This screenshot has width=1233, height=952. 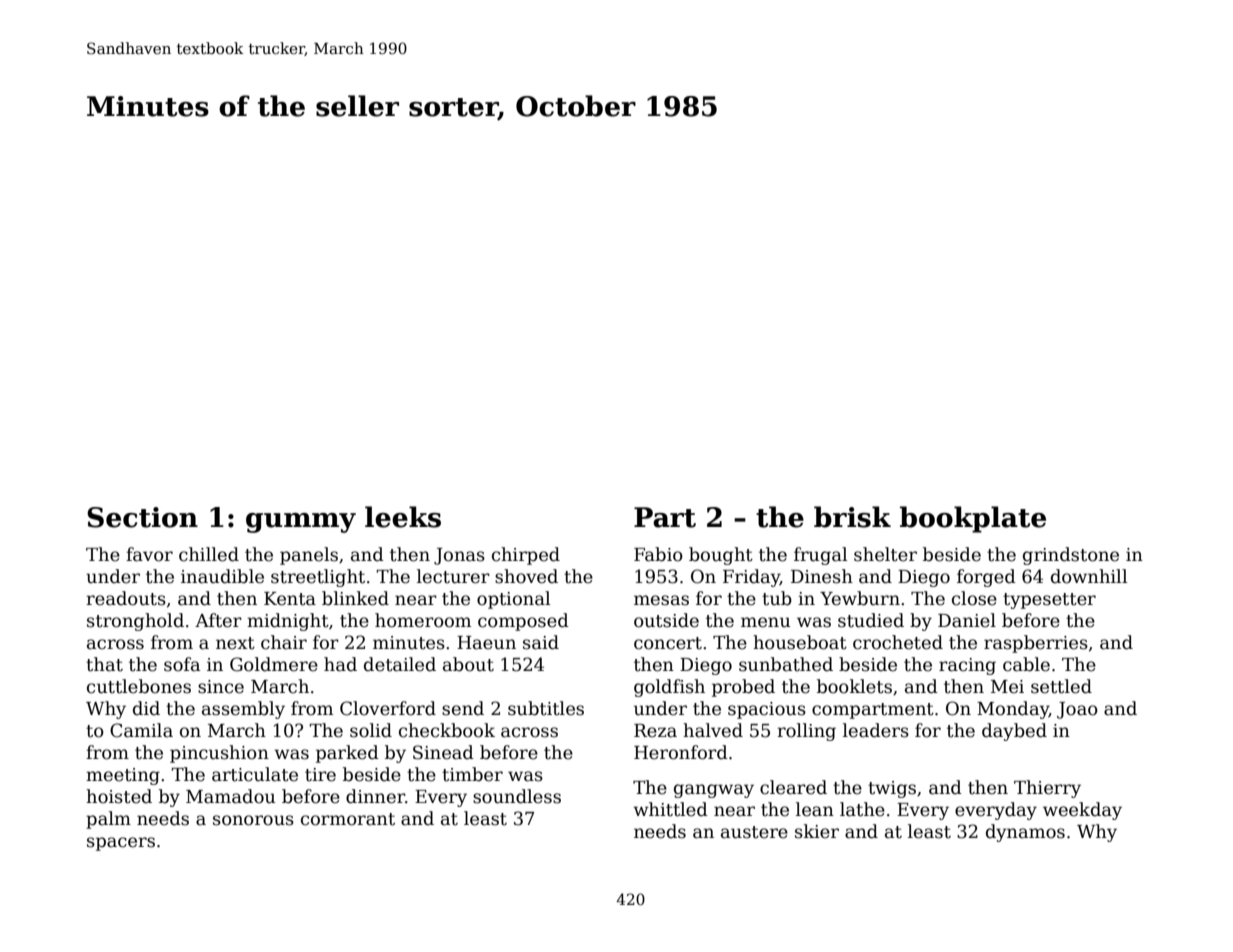 What do you see at coordinates (142, 517) in the screenshot?
I see `Section` at bounding box center [142, 517].
